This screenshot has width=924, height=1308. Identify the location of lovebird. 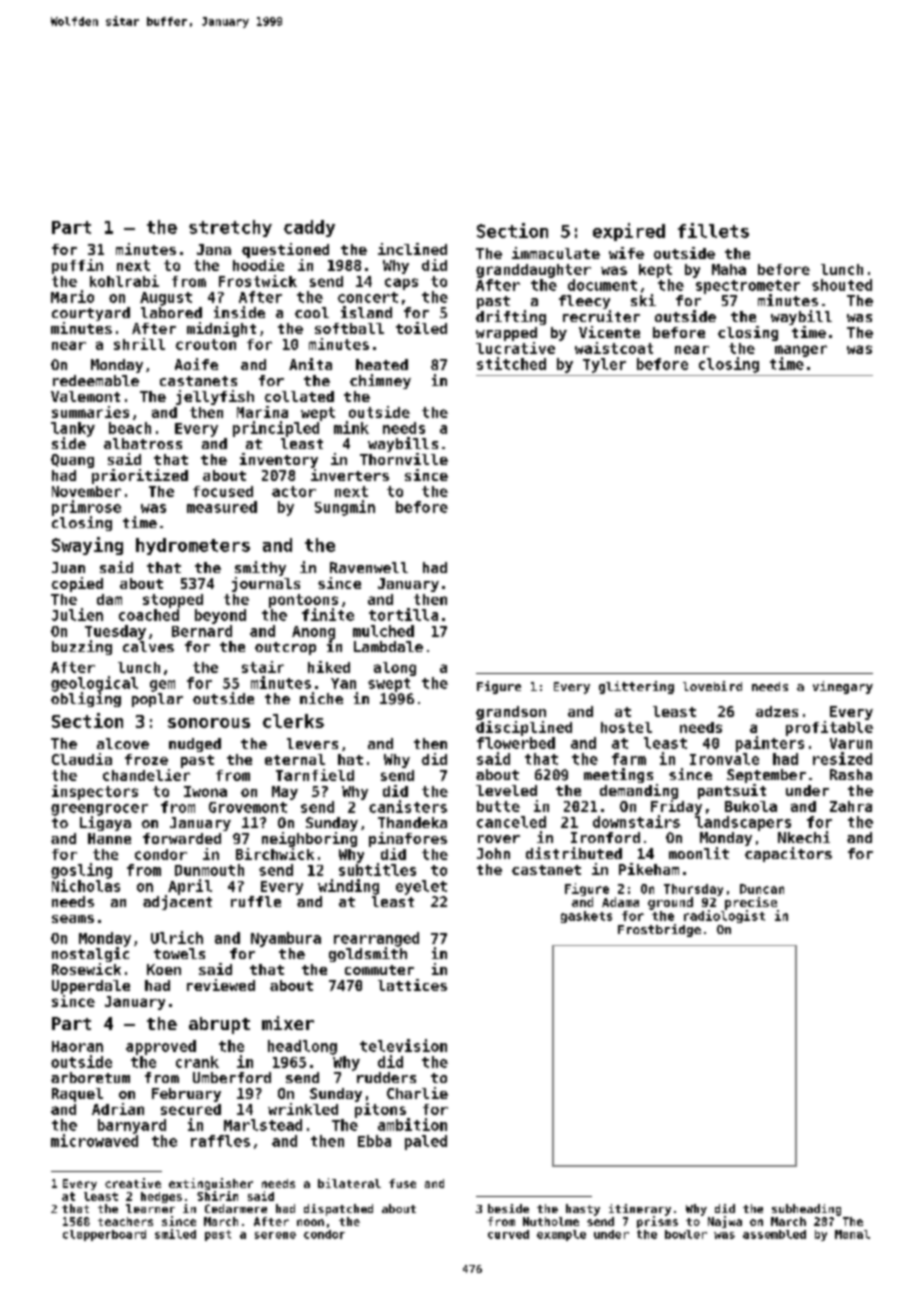
(712, 686).
